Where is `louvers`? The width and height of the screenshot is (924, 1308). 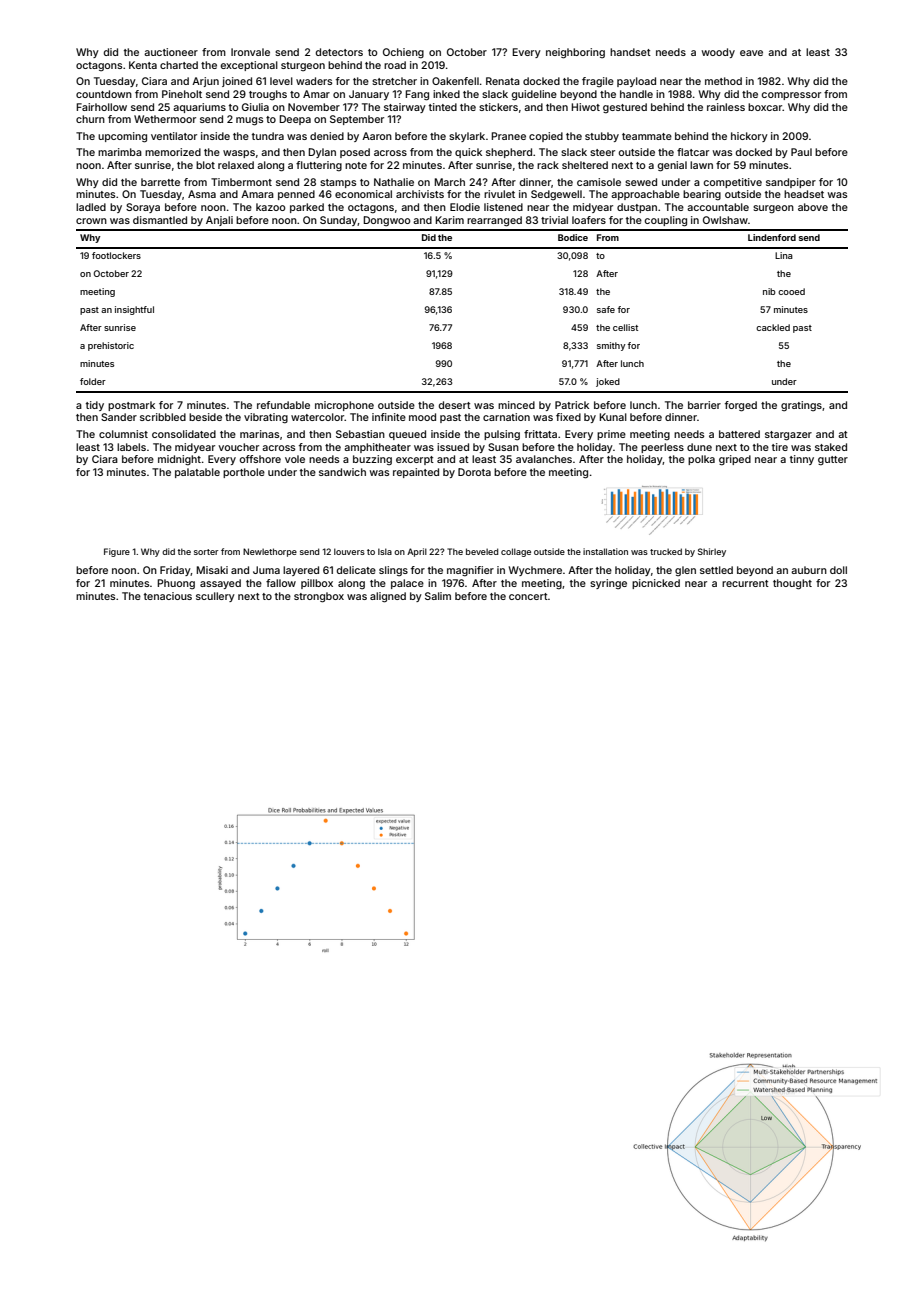 louvers is located at coordinates (349, 551).
